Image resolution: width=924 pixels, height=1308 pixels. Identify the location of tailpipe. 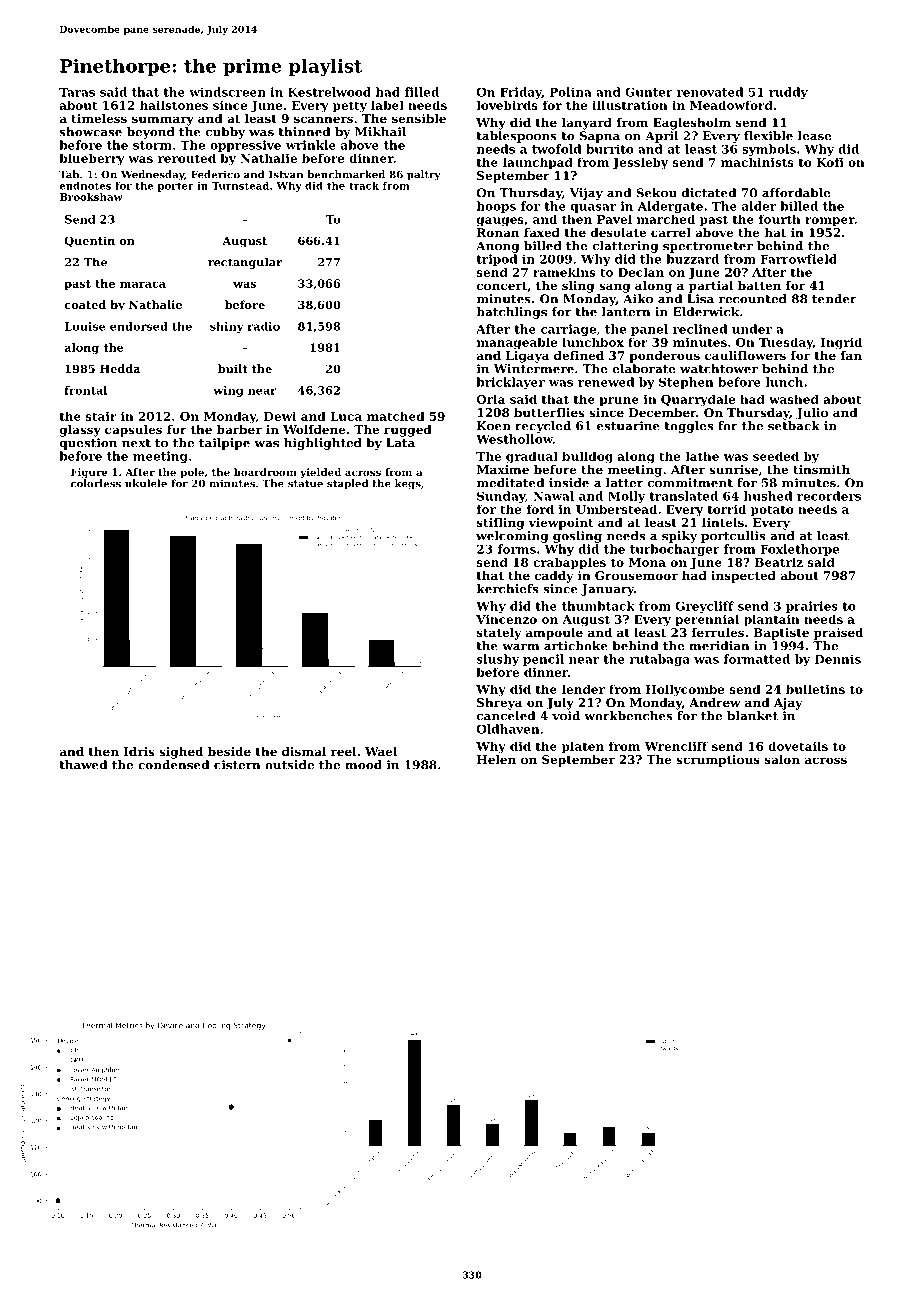
(224, 444).
